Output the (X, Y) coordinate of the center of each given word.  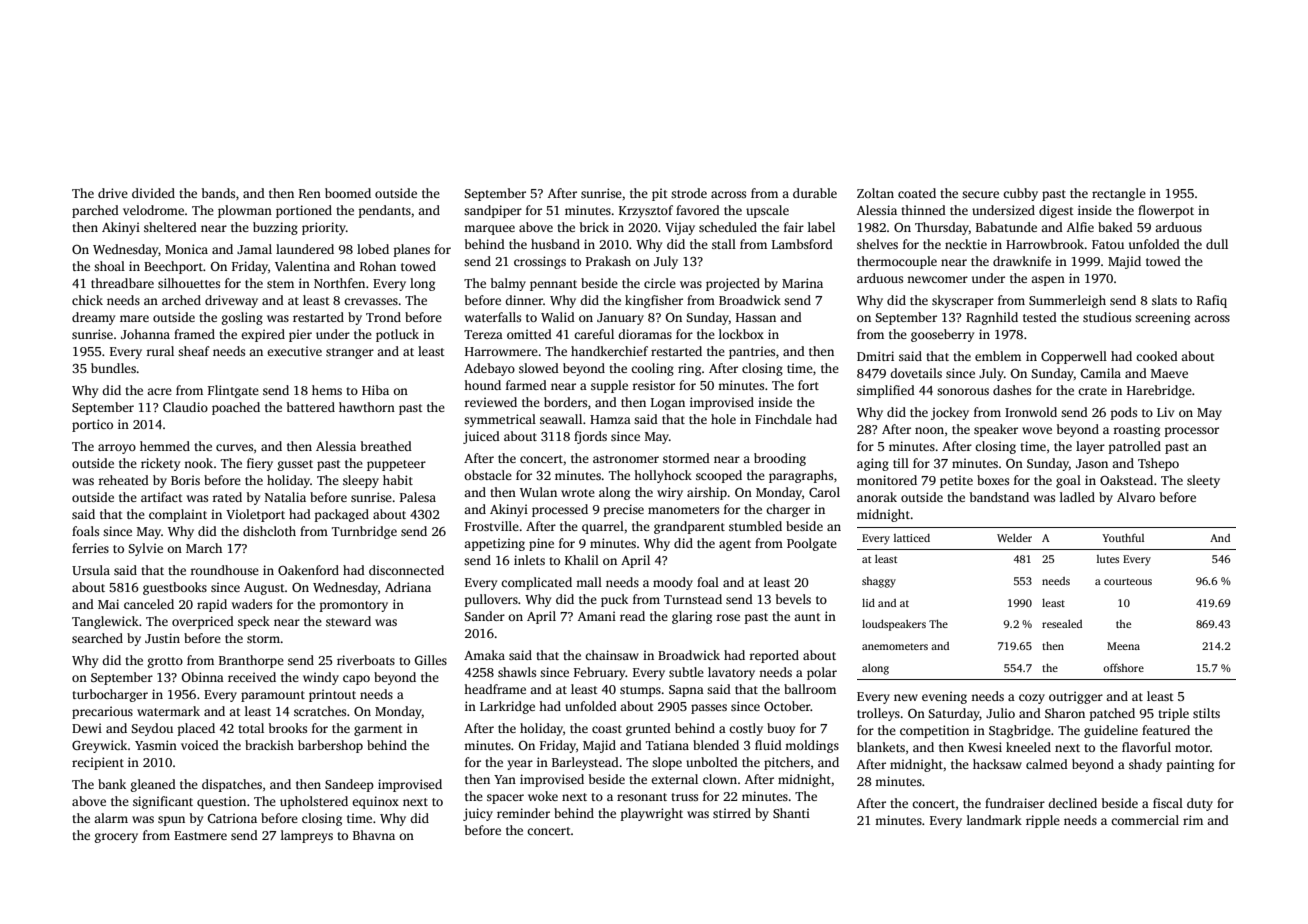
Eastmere (200, 835)
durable (815, 193)
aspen (1048, 281)
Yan (505, 779)
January (620, 319)
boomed (348, 193)
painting (1190, 765)
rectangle (1119, 194)
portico (92, 425)
